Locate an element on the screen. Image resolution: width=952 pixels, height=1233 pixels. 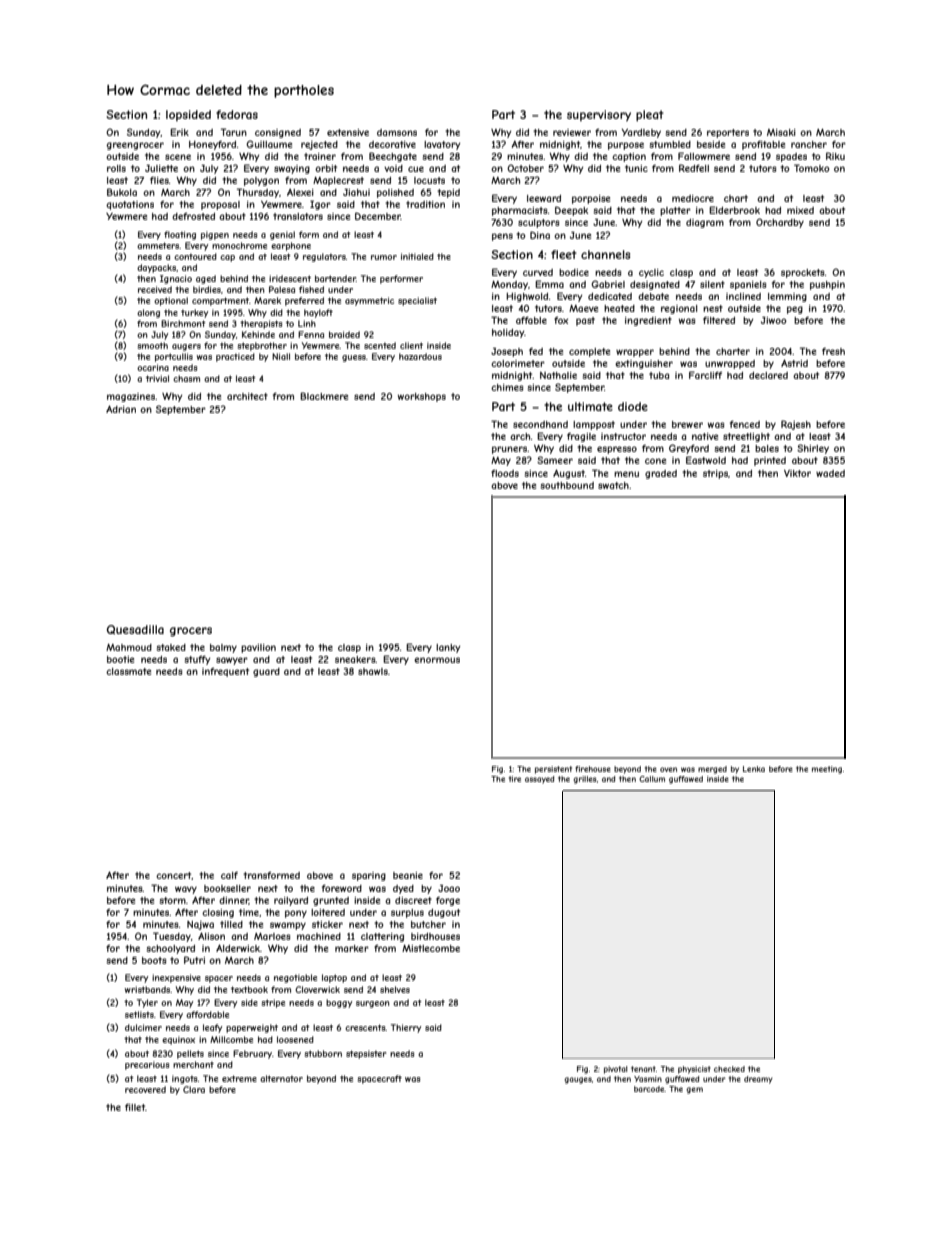
merged is located at coordinates (712, 770).
